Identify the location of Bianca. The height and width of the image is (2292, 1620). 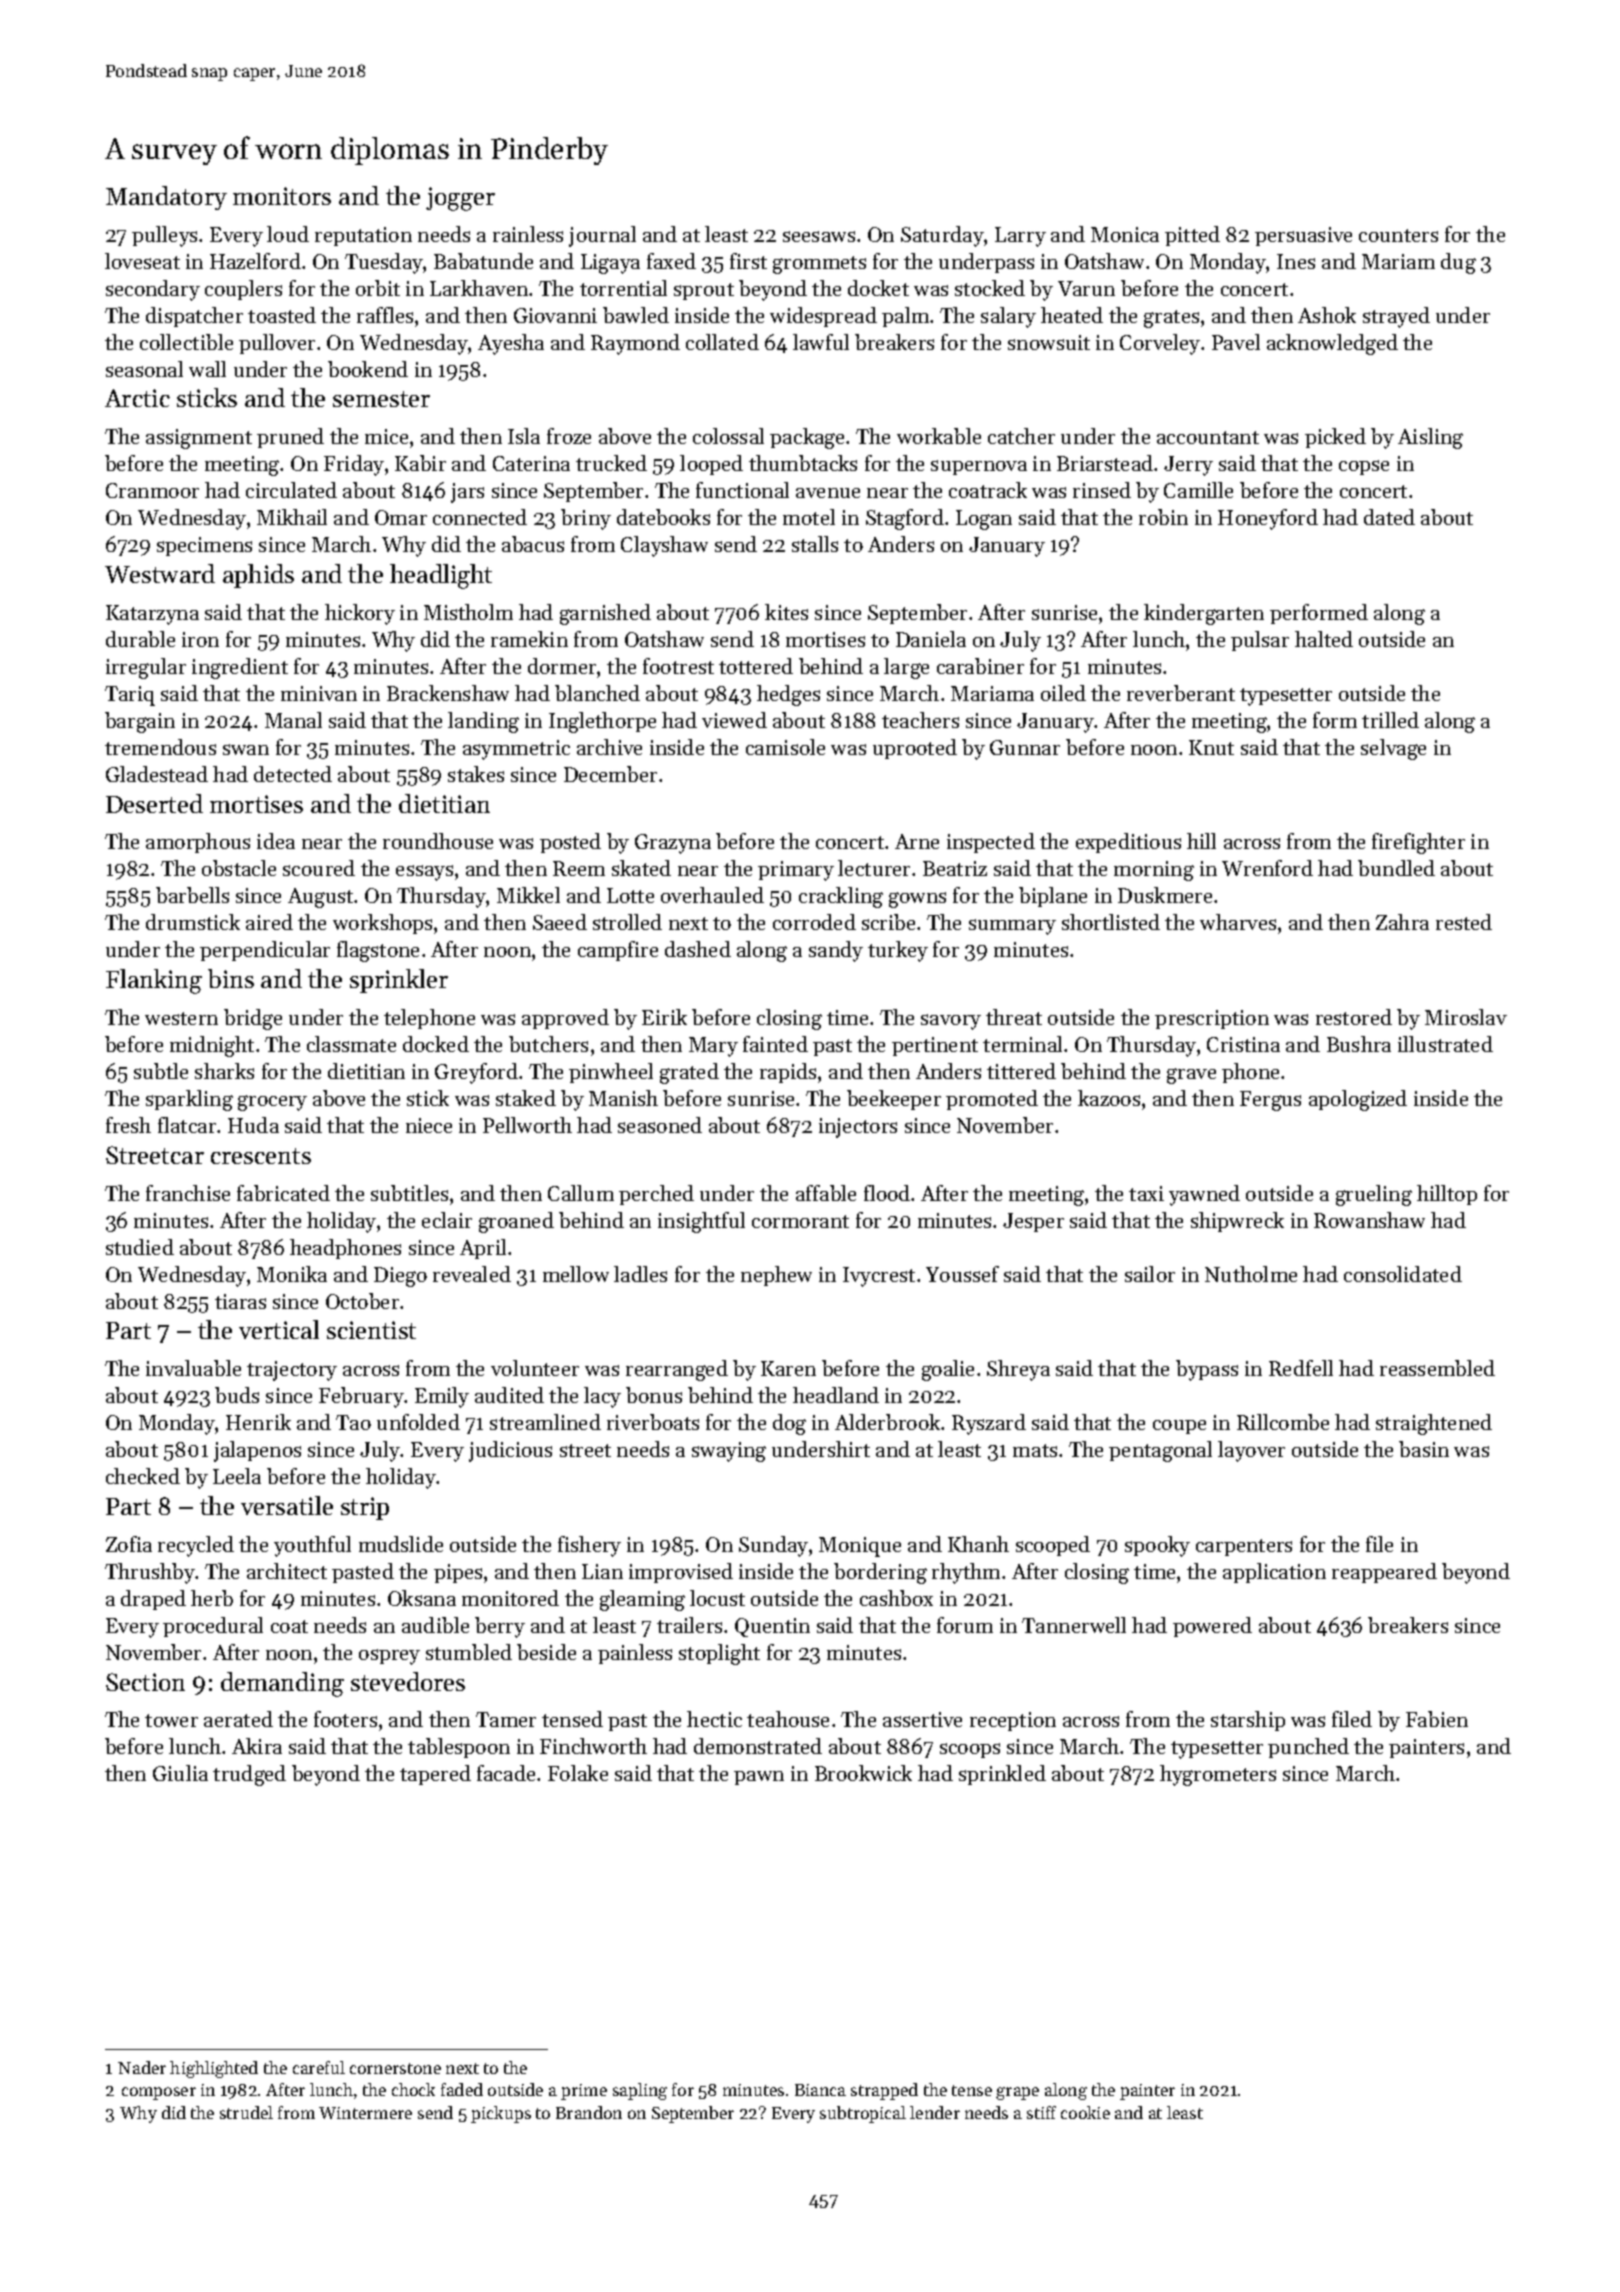
(820, 2090).
